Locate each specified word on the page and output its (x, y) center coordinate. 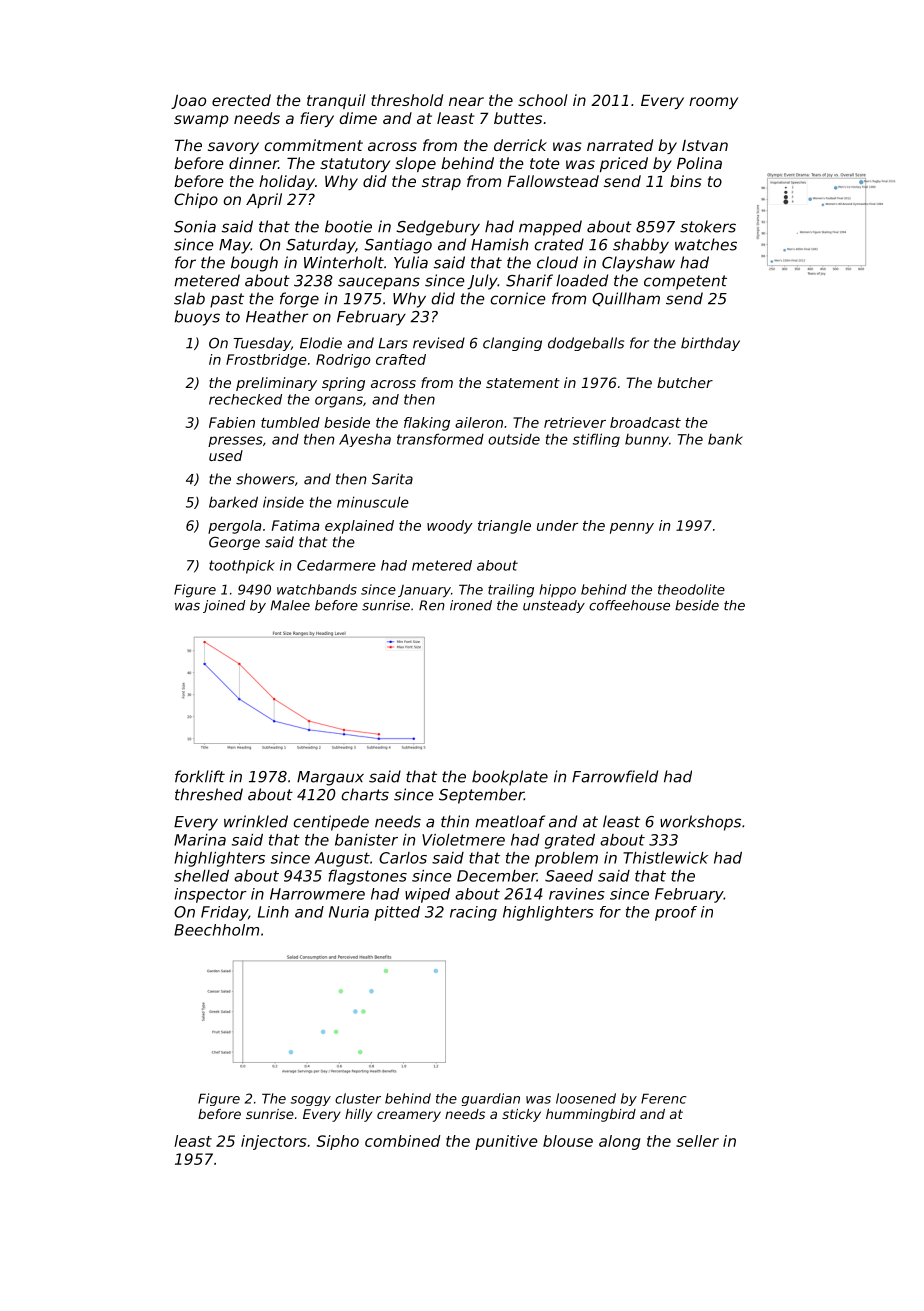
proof (676, 913)
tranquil (336, 101)
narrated (620, 145)
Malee (290, 605)
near (466, 101)
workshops (700, 823)
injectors (273, 1142)
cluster (358, 1098)
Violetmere (463, 840)
